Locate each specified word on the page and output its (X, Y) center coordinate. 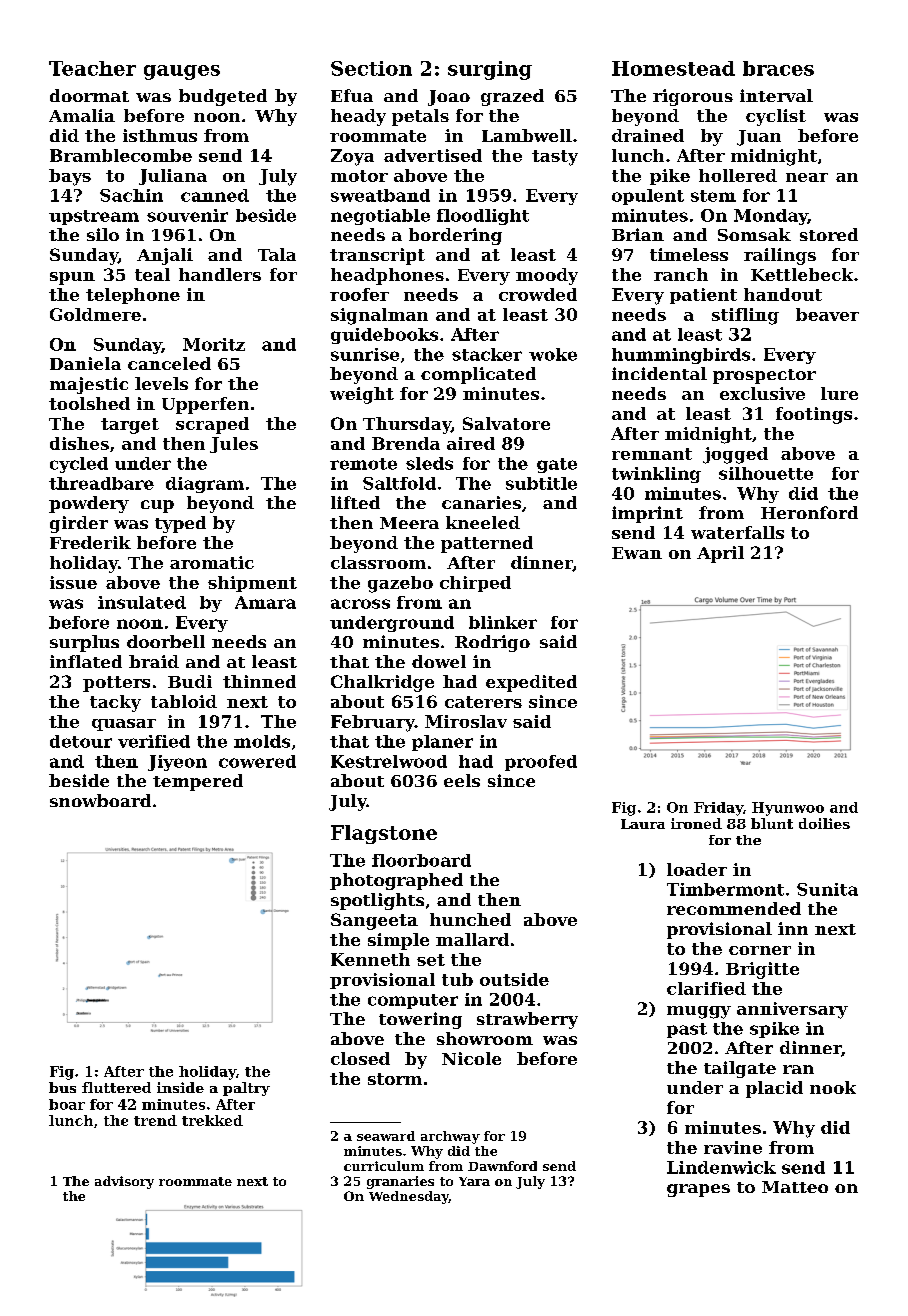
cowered (257, 761)
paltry (246, 1089)
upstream (94, 217)
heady (358, 117)
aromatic (212, 562)
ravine (733, 1147)
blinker (503, 622)
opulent (648, 197)
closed (360, 1058)
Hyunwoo (788, 809)
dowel (439, 661)
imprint (647, 514)
